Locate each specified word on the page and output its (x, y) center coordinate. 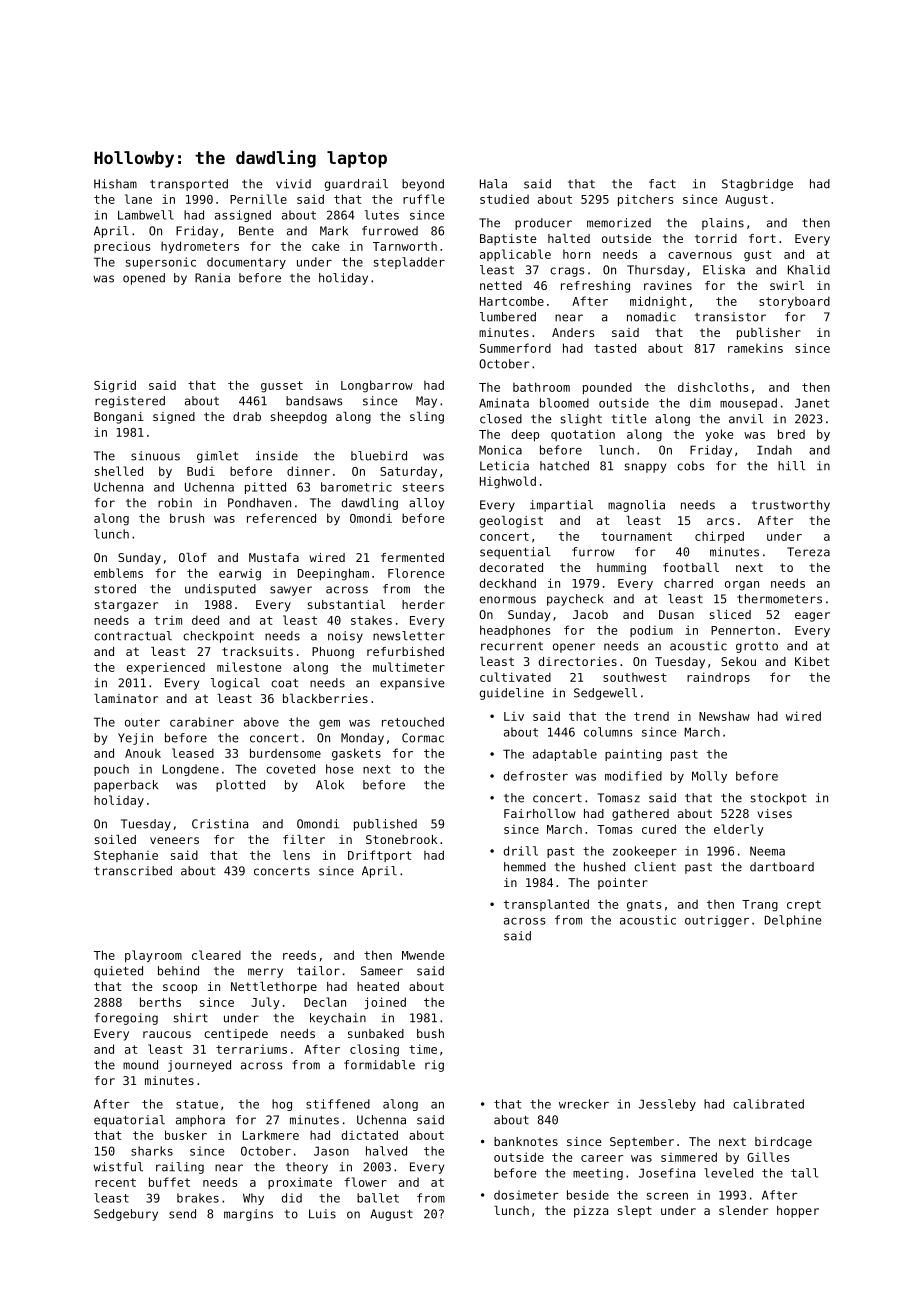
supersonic (161, 263)
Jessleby (667, 1105)
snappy (645, 468)
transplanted (546, 905)
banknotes (526, 1141)
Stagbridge (757, 185)
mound (140, 1065)
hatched (564, 466)
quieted (118, 972)
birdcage (783, 1143)
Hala (493, 184)
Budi (201, 471)
